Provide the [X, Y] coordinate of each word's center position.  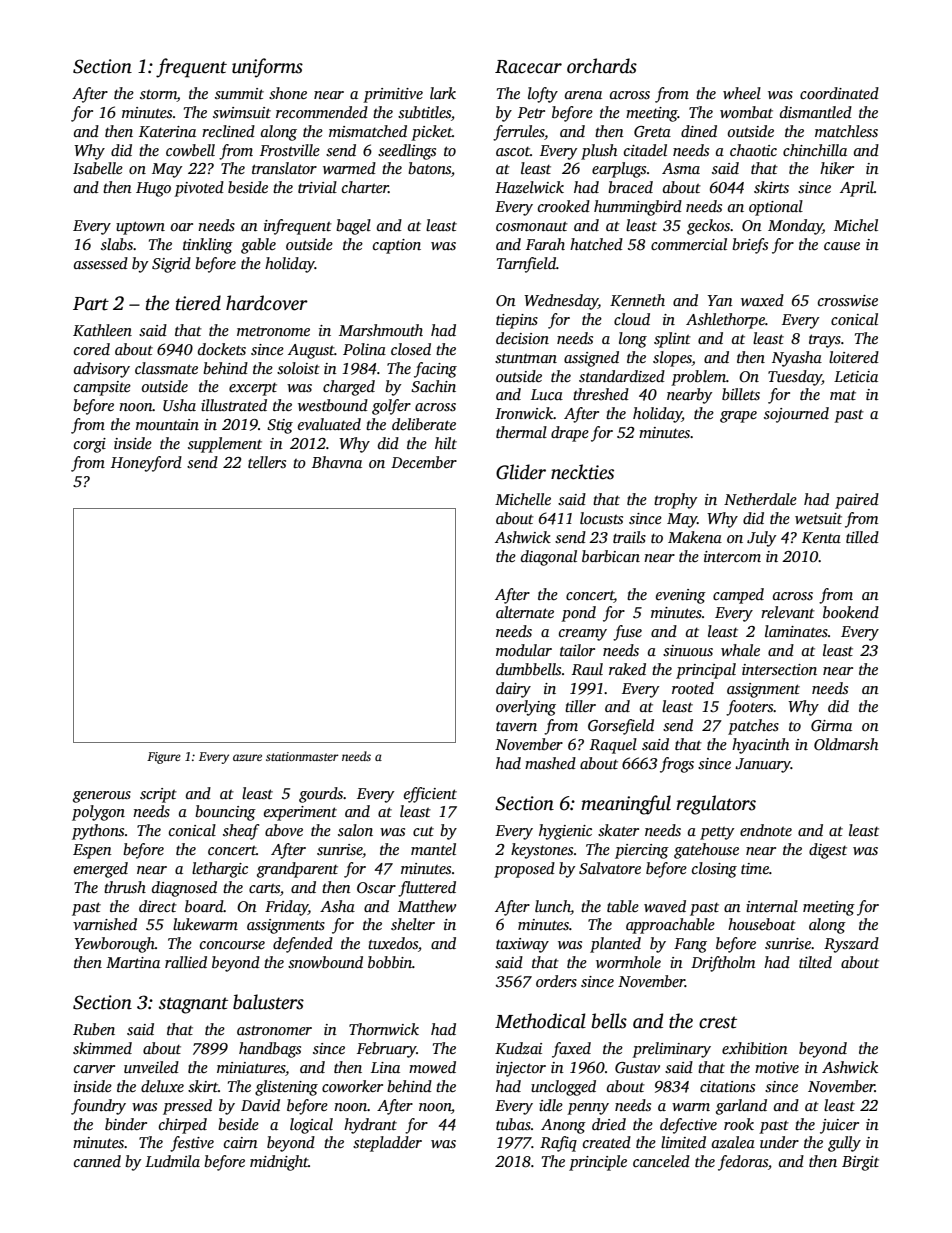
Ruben [94, 1029]
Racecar [528, 67]
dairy [513, 690]
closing [714, 870]
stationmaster [302, 756]
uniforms [267, 68]
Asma [681, 168]
